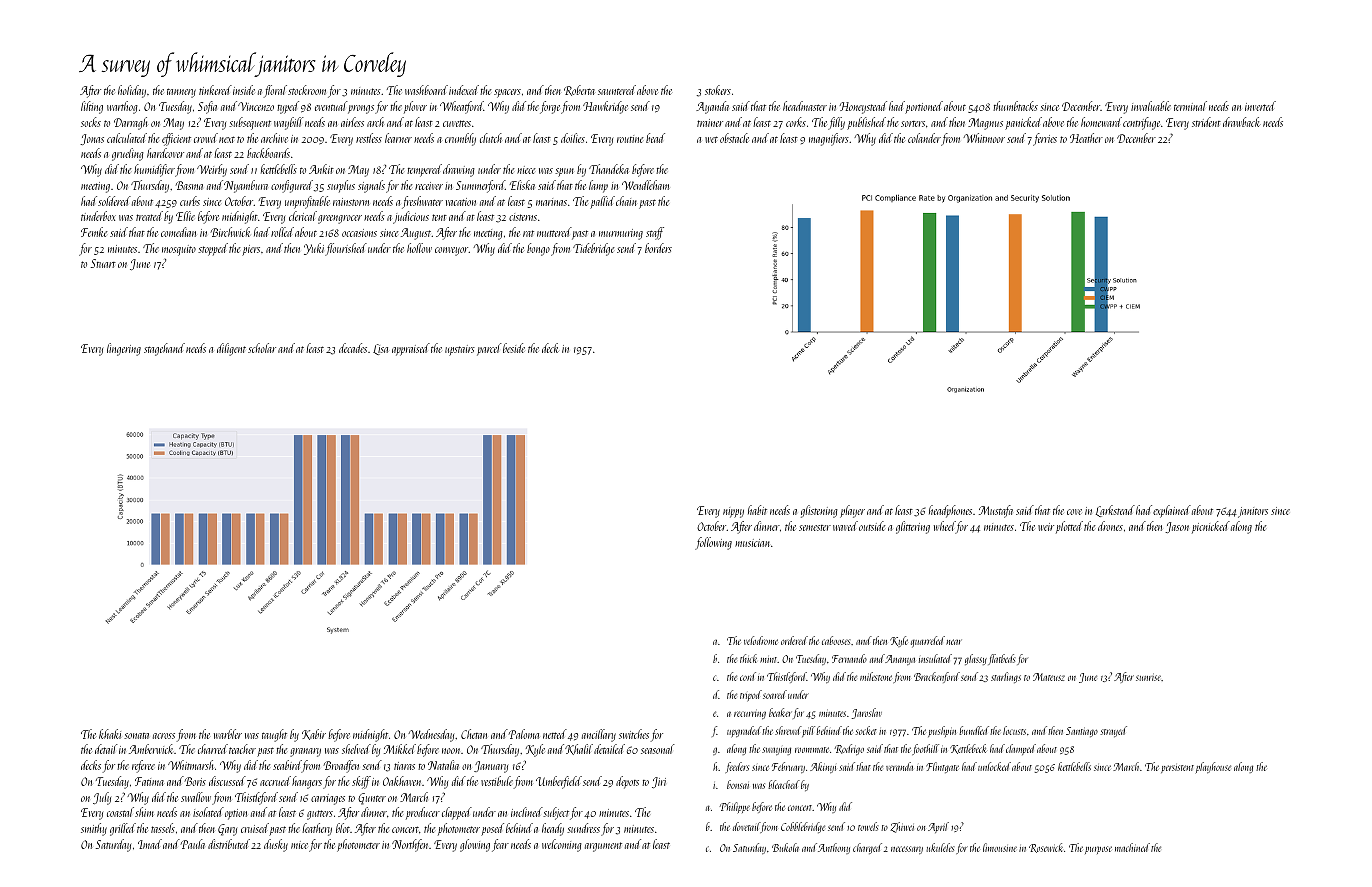 The image size is (1372, 887). Describe the element at coordinates (299, 845) in the screenshot. I see `mice` at that location.
